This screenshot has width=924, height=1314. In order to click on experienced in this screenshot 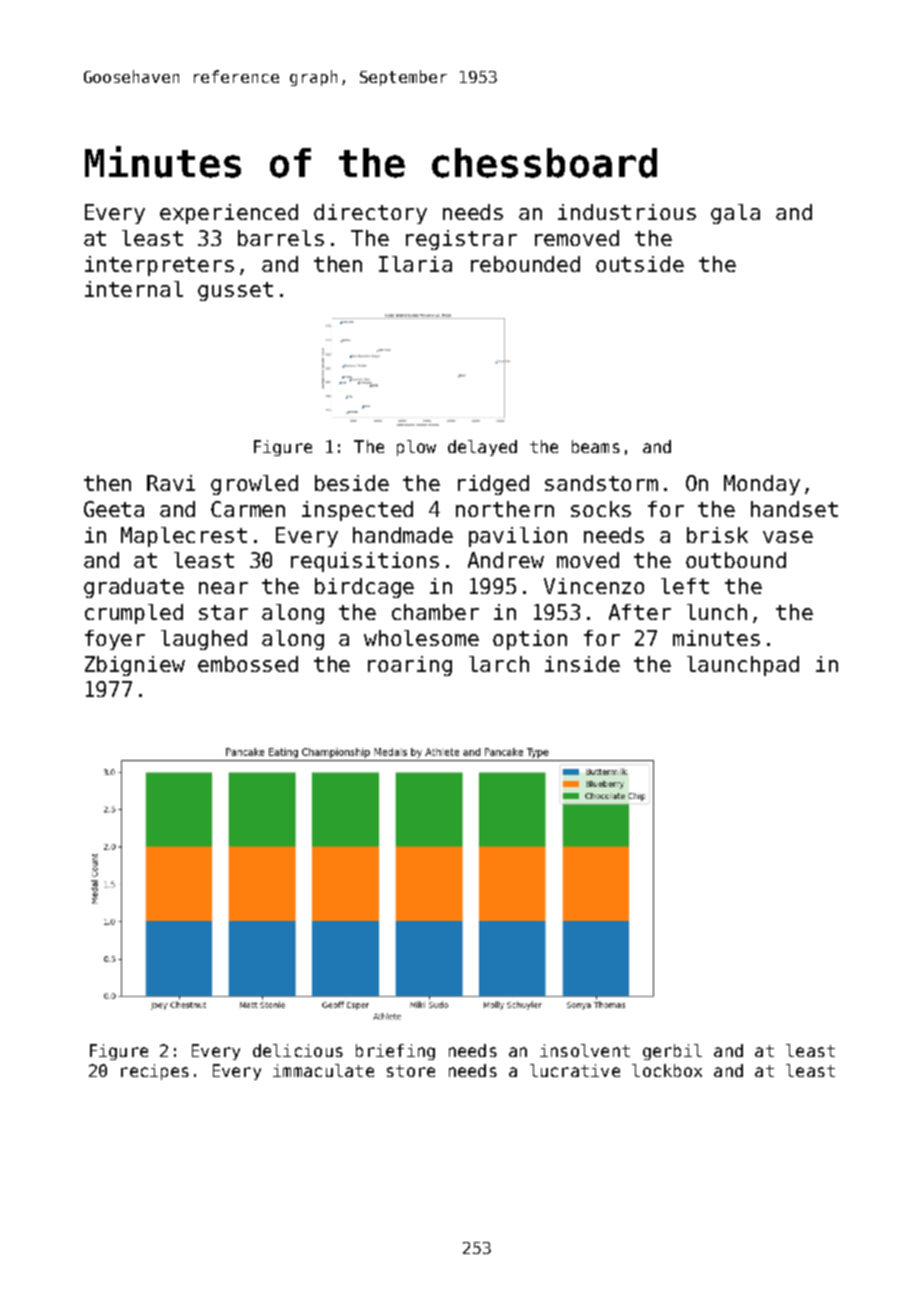, I will do `click(229, 214)`.
